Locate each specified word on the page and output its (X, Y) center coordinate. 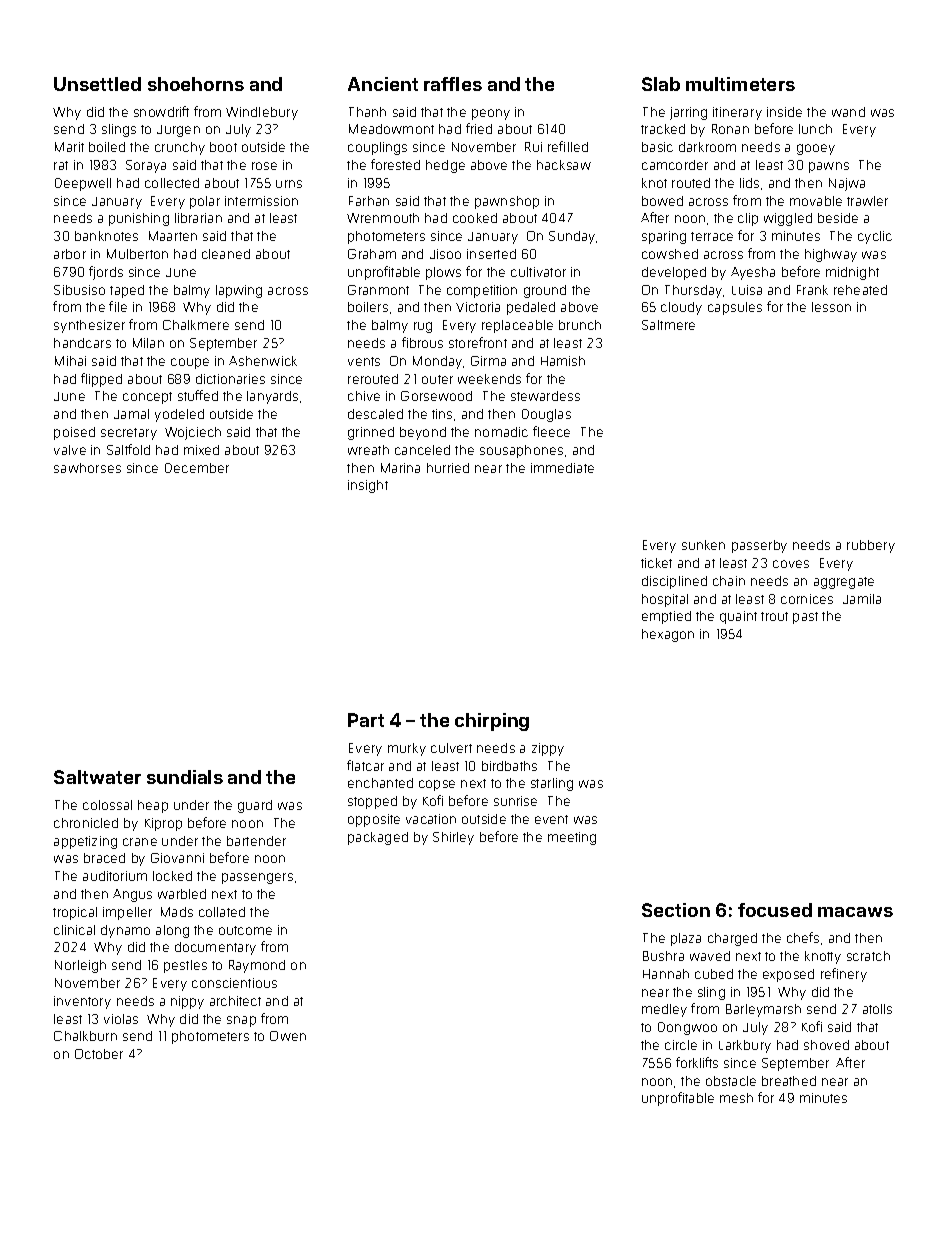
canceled (422, 450)
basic (657, 147)
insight (368, 486)
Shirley (453, 838)
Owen (288, 1036)
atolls (877, 1009)
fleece (551, 431)
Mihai (70, 361)
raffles (453, 84)
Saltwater (97, 777)
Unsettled (97, 84)
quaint (738, 617)
